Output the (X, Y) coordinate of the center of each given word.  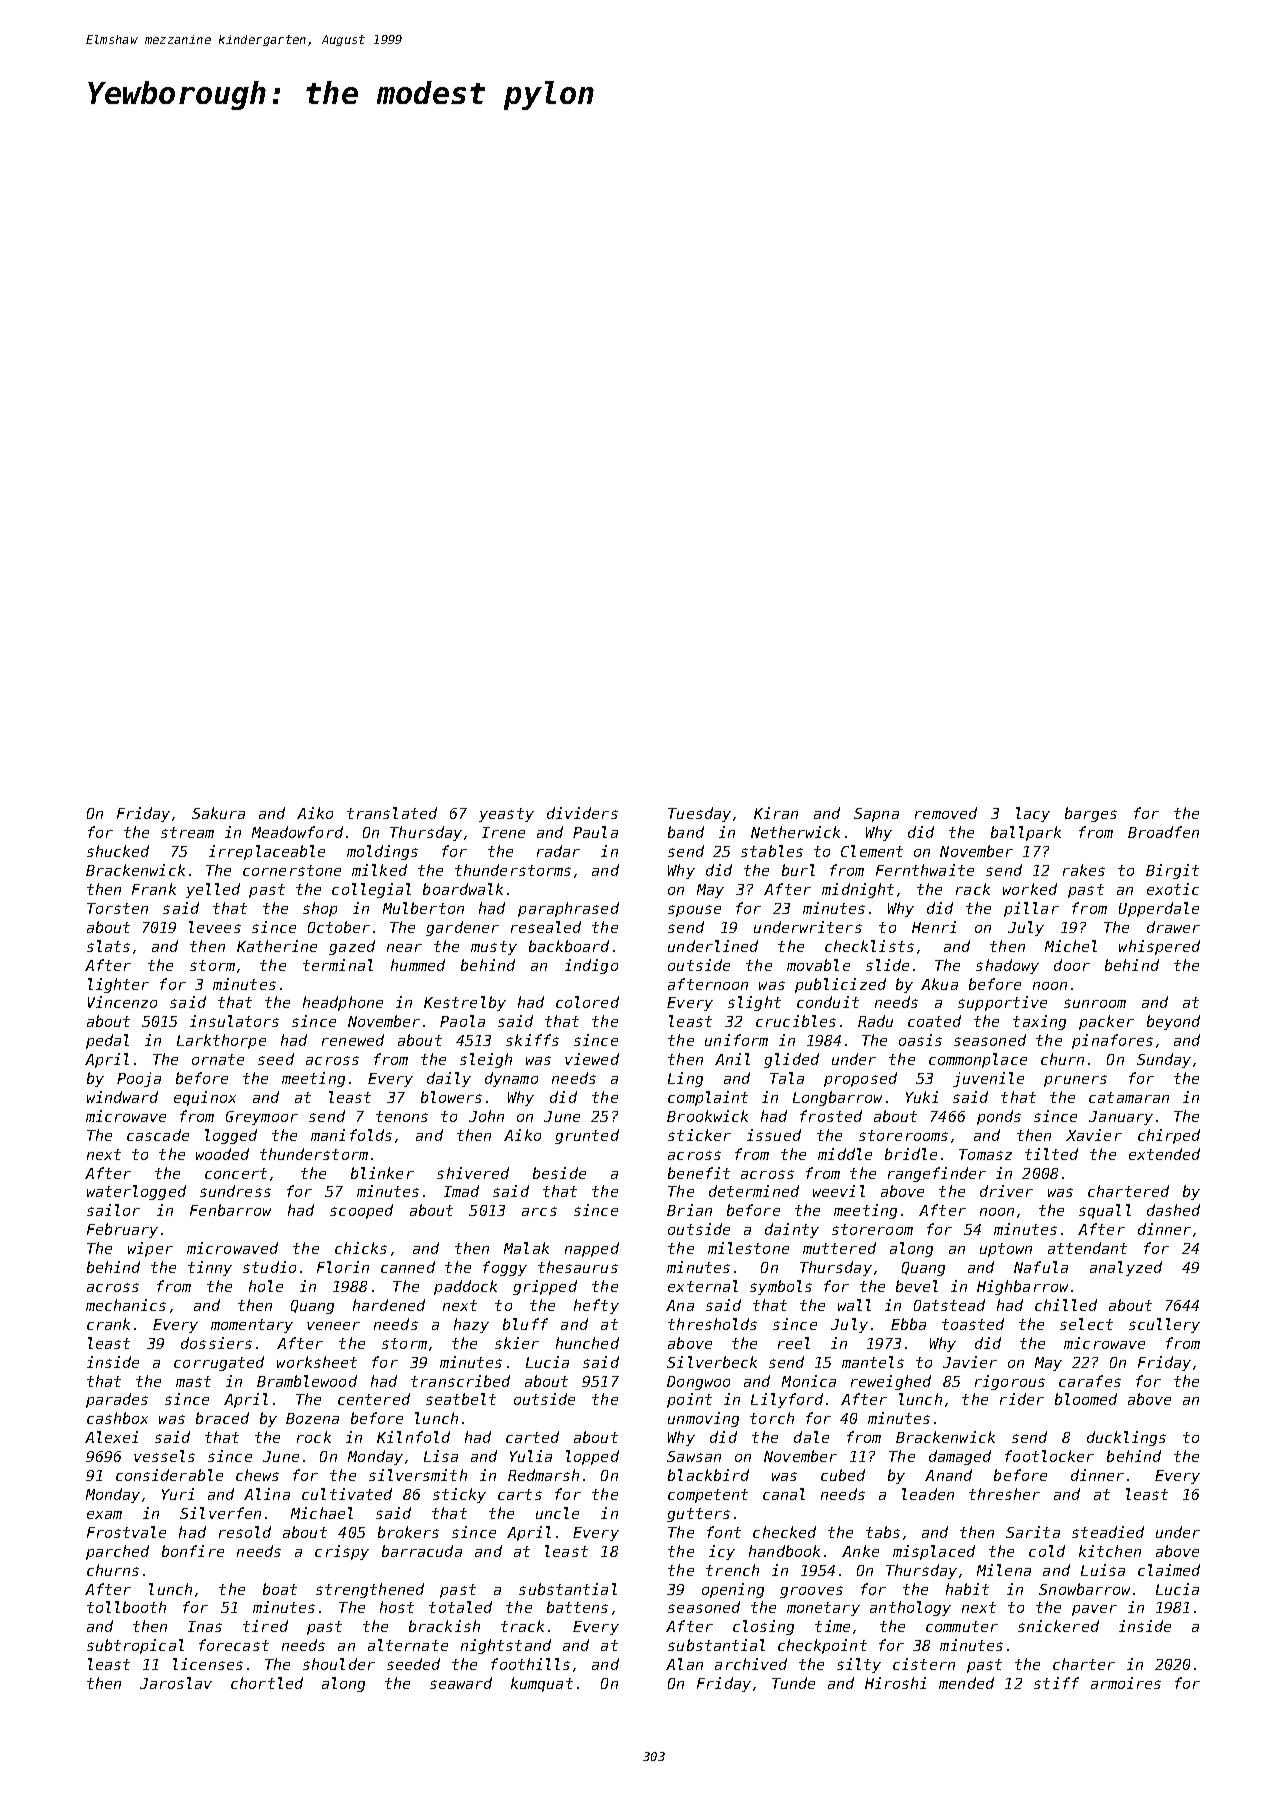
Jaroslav (176, 1683)
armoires (1126, 1683)
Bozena (312, 1418)
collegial (371, 890)
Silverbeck (712, 1362)
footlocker (1049, 1456)
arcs (539, 1211)
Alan (684, 1664)
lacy (1033, 814)
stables (772, 851)
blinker (382, 1173)
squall (1105, 1211)
